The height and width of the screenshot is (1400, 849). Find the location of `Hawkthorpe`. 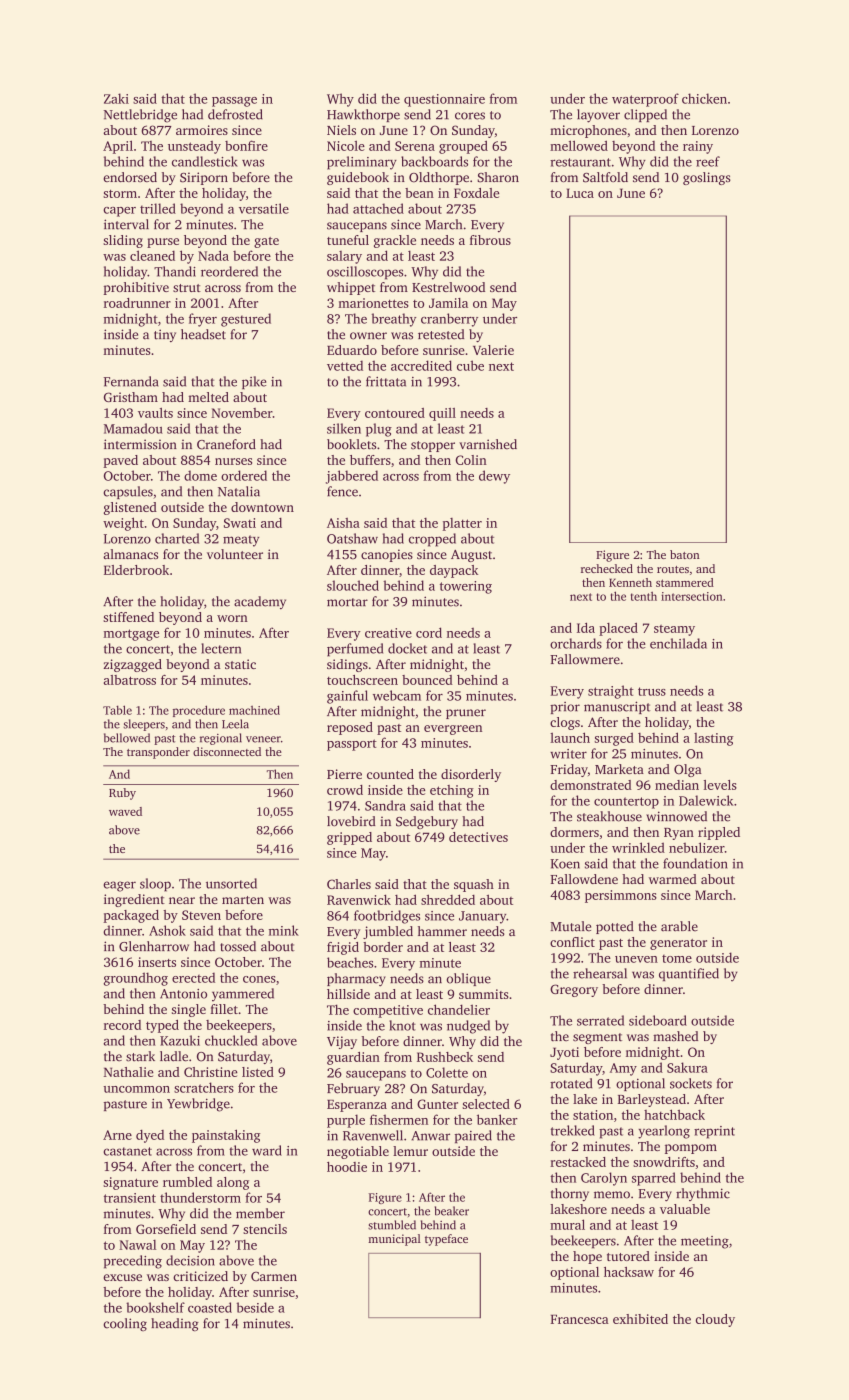

Hawkthorpe is located at coordinates (363, 115).
